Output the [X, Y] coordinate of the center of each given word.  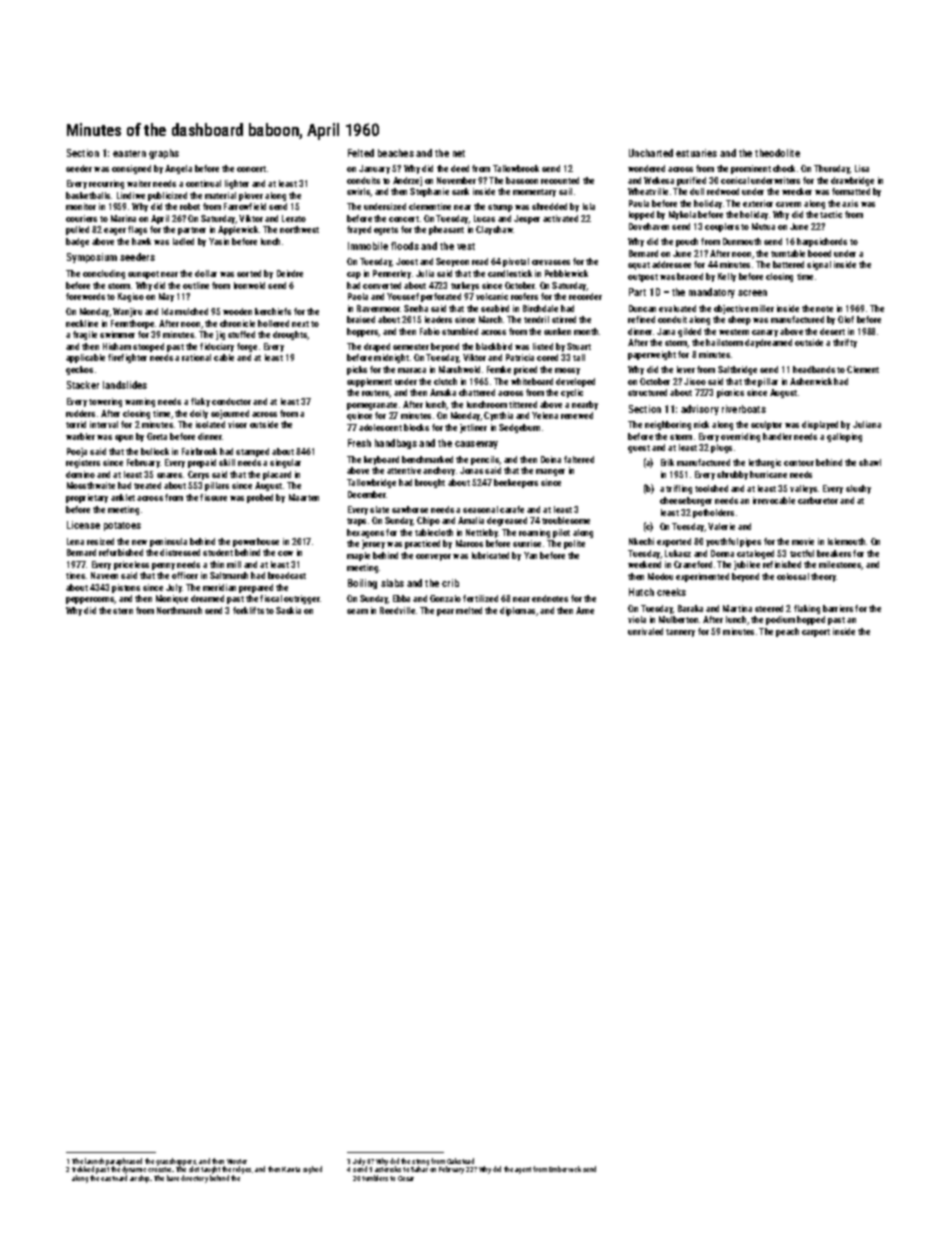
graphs [164, 154]
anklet [123, 497]
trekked [83, 1169]
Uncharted [651, 153]
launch [94, 1161]
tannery [680, 633]
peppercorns [90, 600]
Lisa [862, 168]
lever [686, 369]
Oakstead [460, 1161]
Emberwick [565, 1169]
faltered [579, 459]
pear [445, 612]
